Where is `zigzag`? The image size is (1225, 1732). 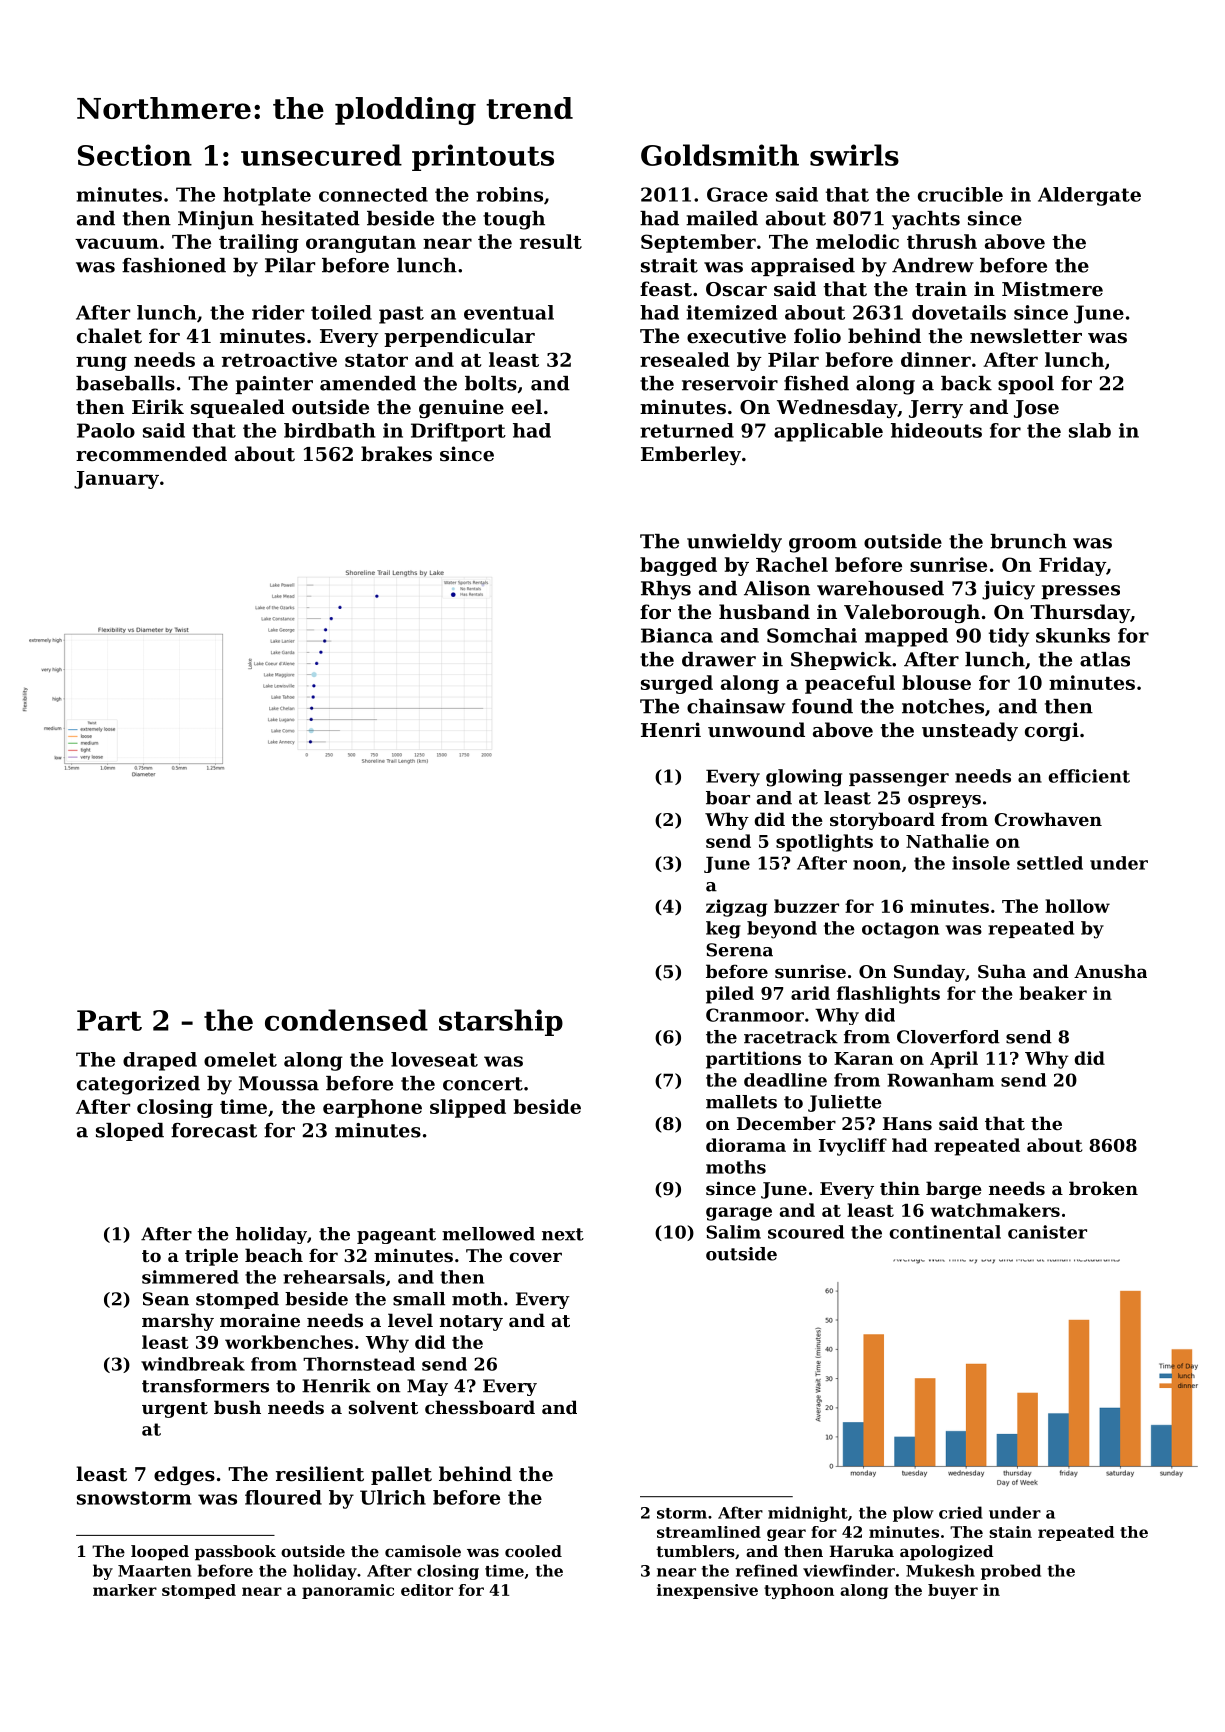
zigzag is located at coordinates (736, 908).
